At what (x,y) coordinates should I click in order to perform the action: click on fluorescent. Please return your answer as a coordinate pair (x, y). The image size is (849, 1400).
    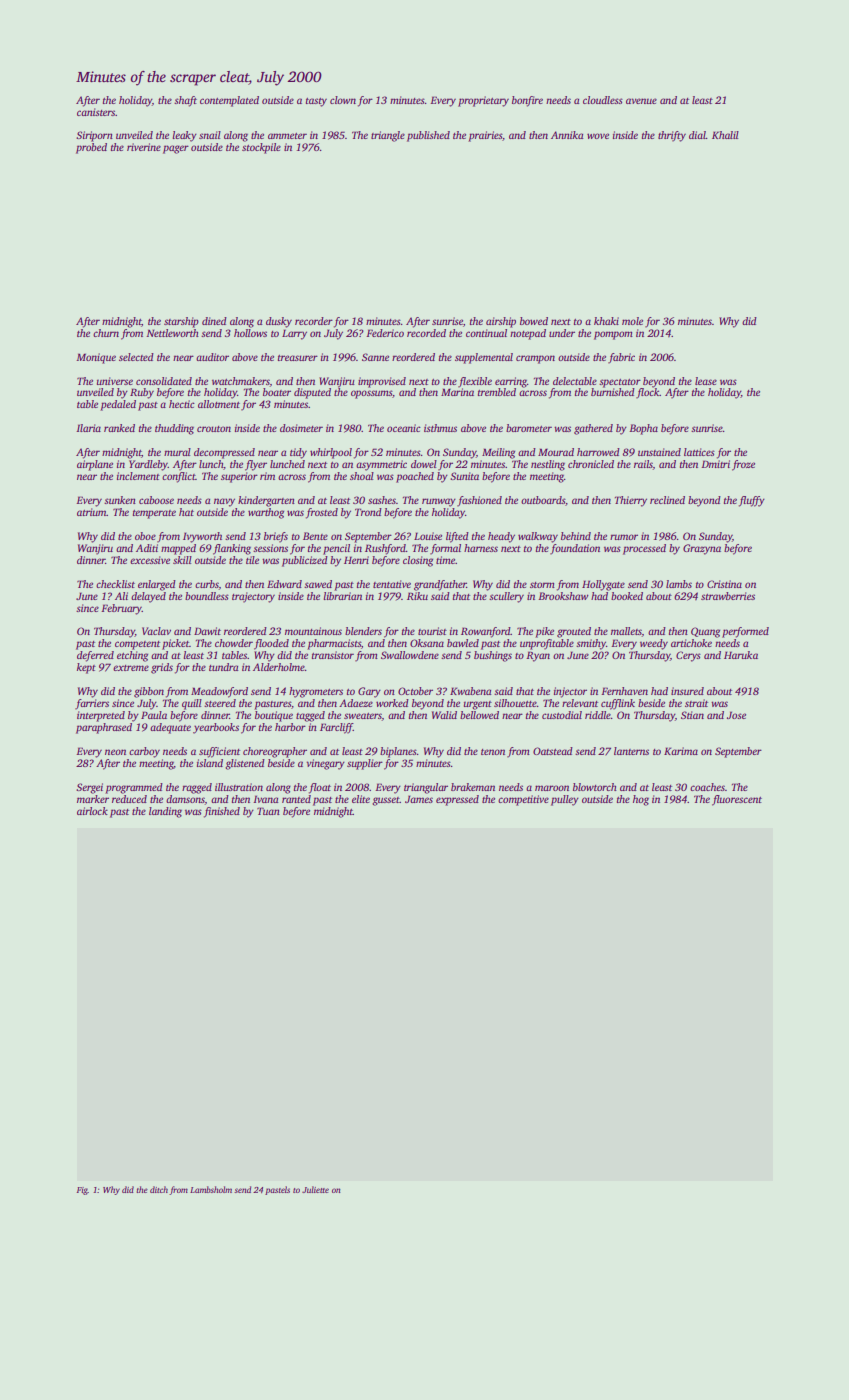
    Looking at the image, I should click on (737, 800).
